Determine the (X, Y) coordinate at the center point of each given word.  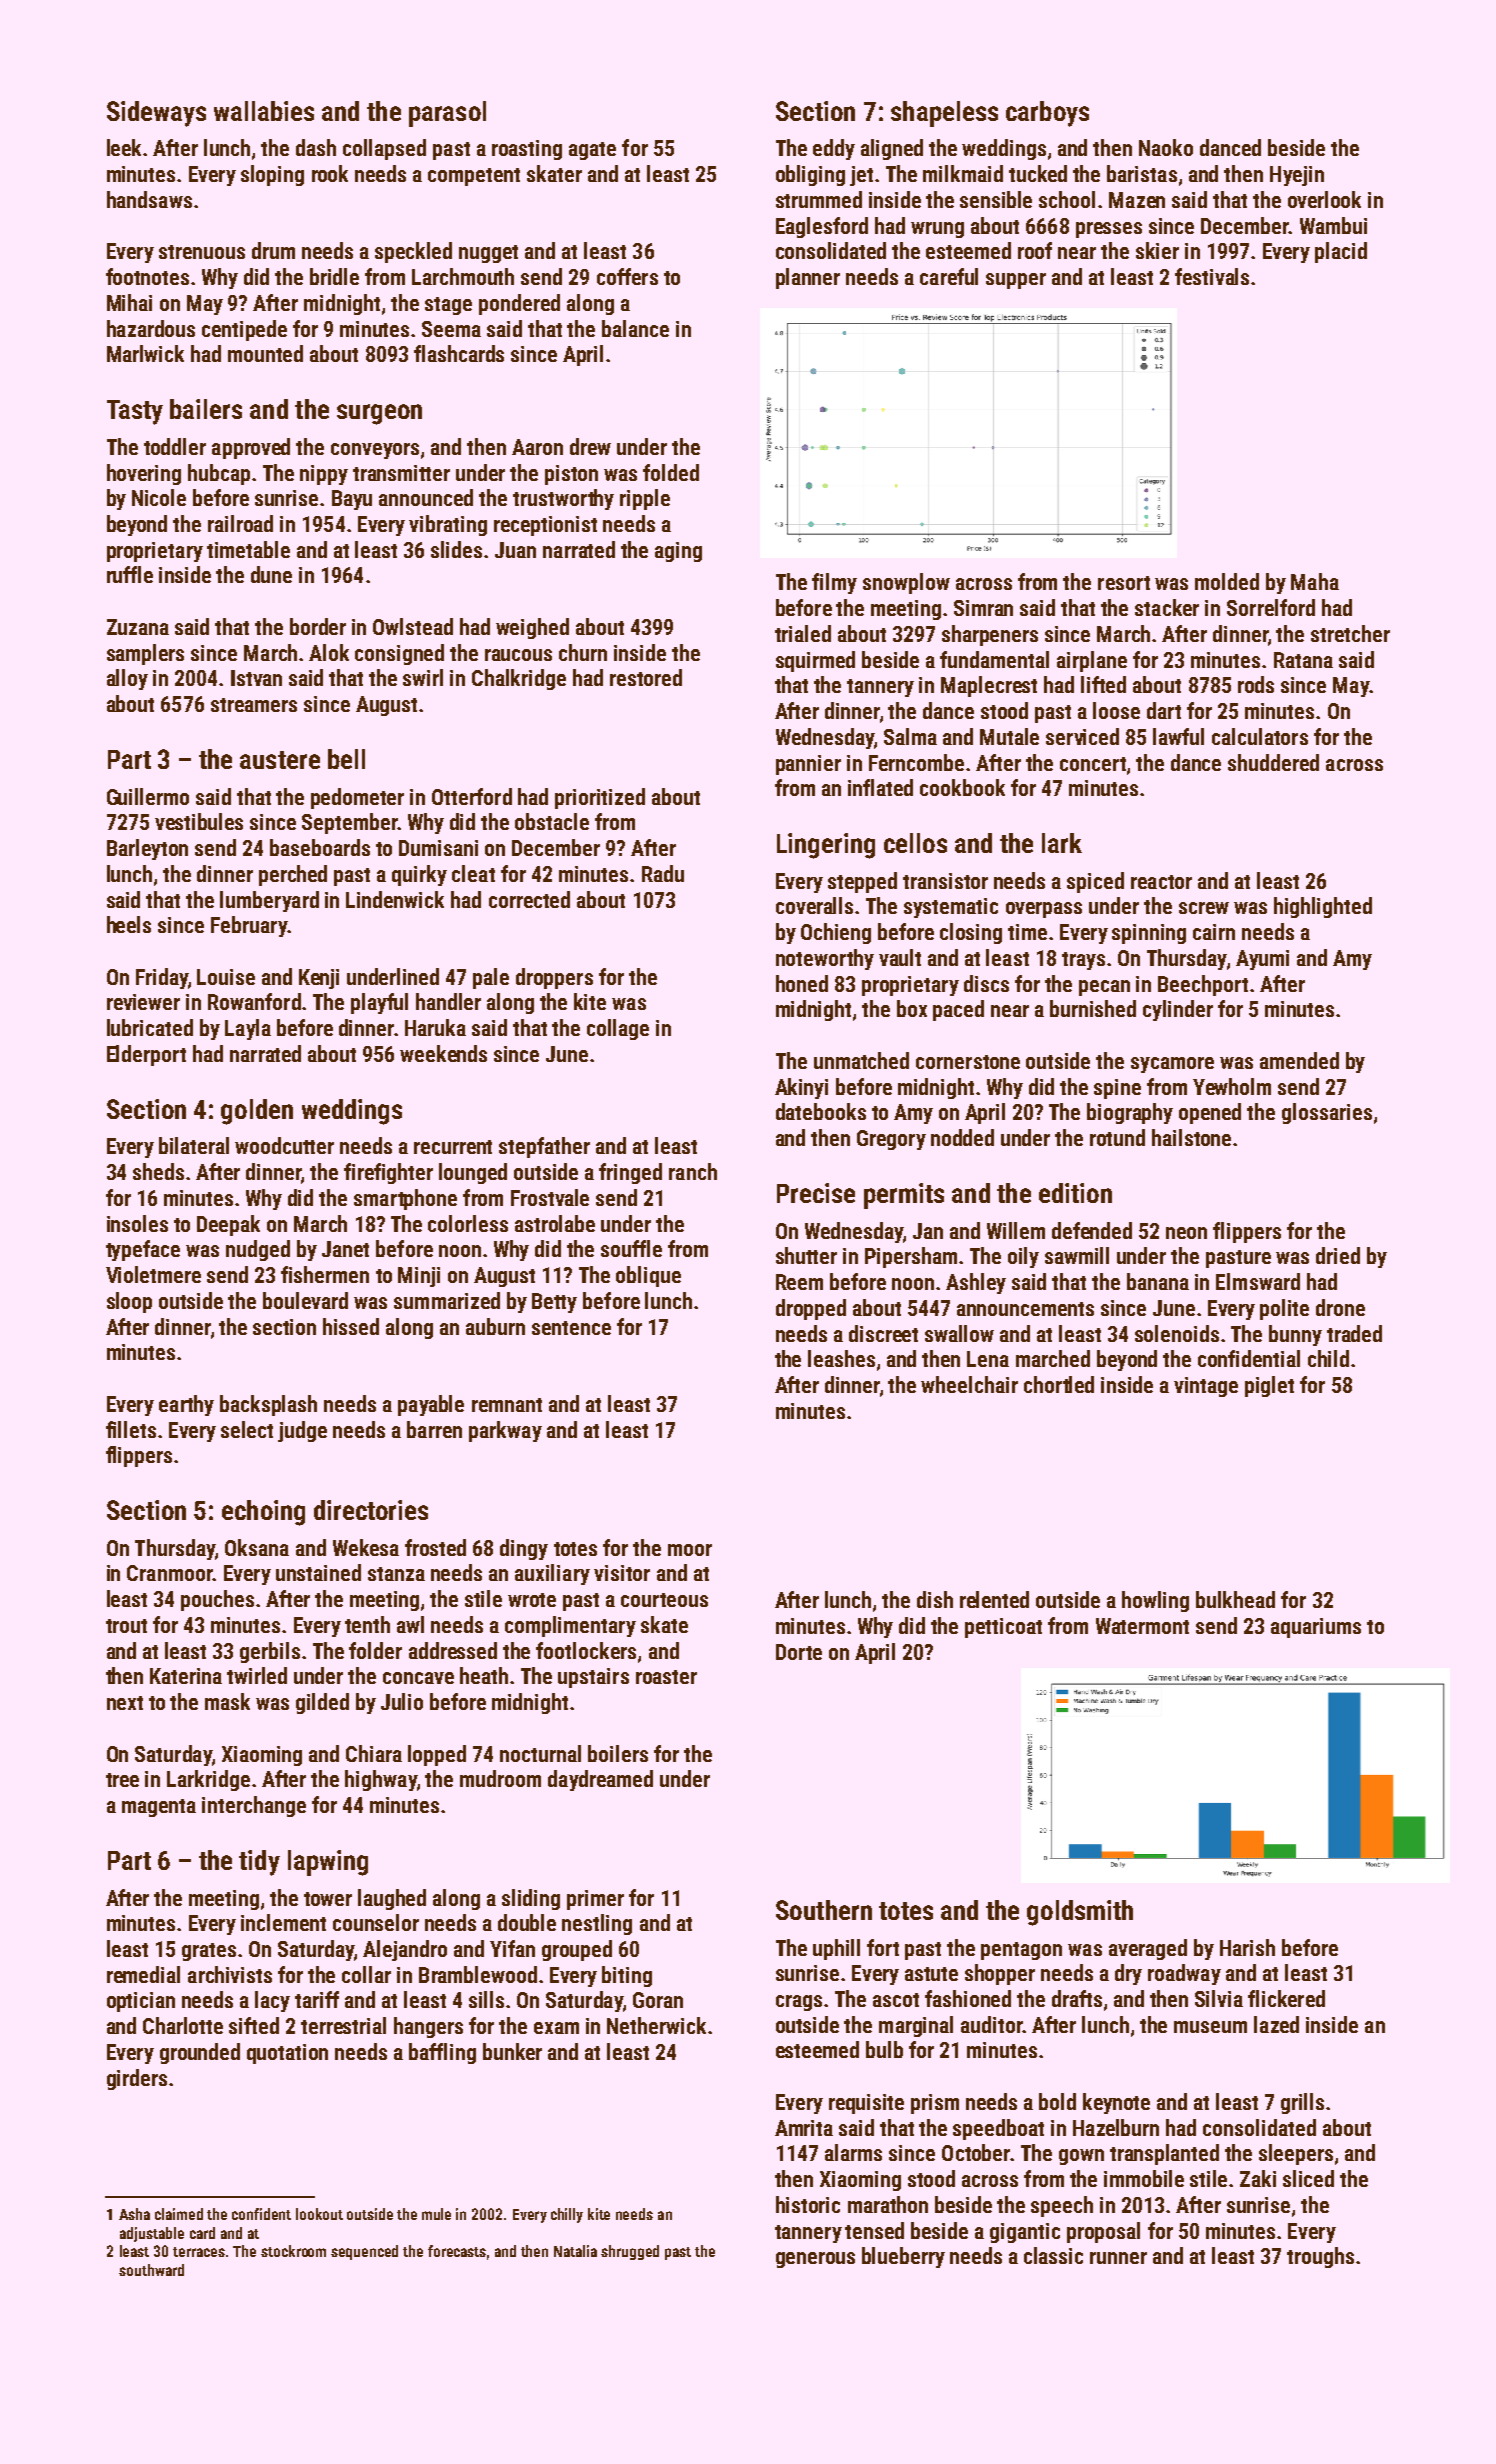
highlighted (1323, 907)
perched (293, 875)
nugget (488, 254)
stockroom (293, 2251)
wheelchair (969, 1384)
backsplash (268, 1405)
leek (124, 147)
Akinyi (801, 1088)
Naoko (1166, 147)
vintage (1206, 1387)
